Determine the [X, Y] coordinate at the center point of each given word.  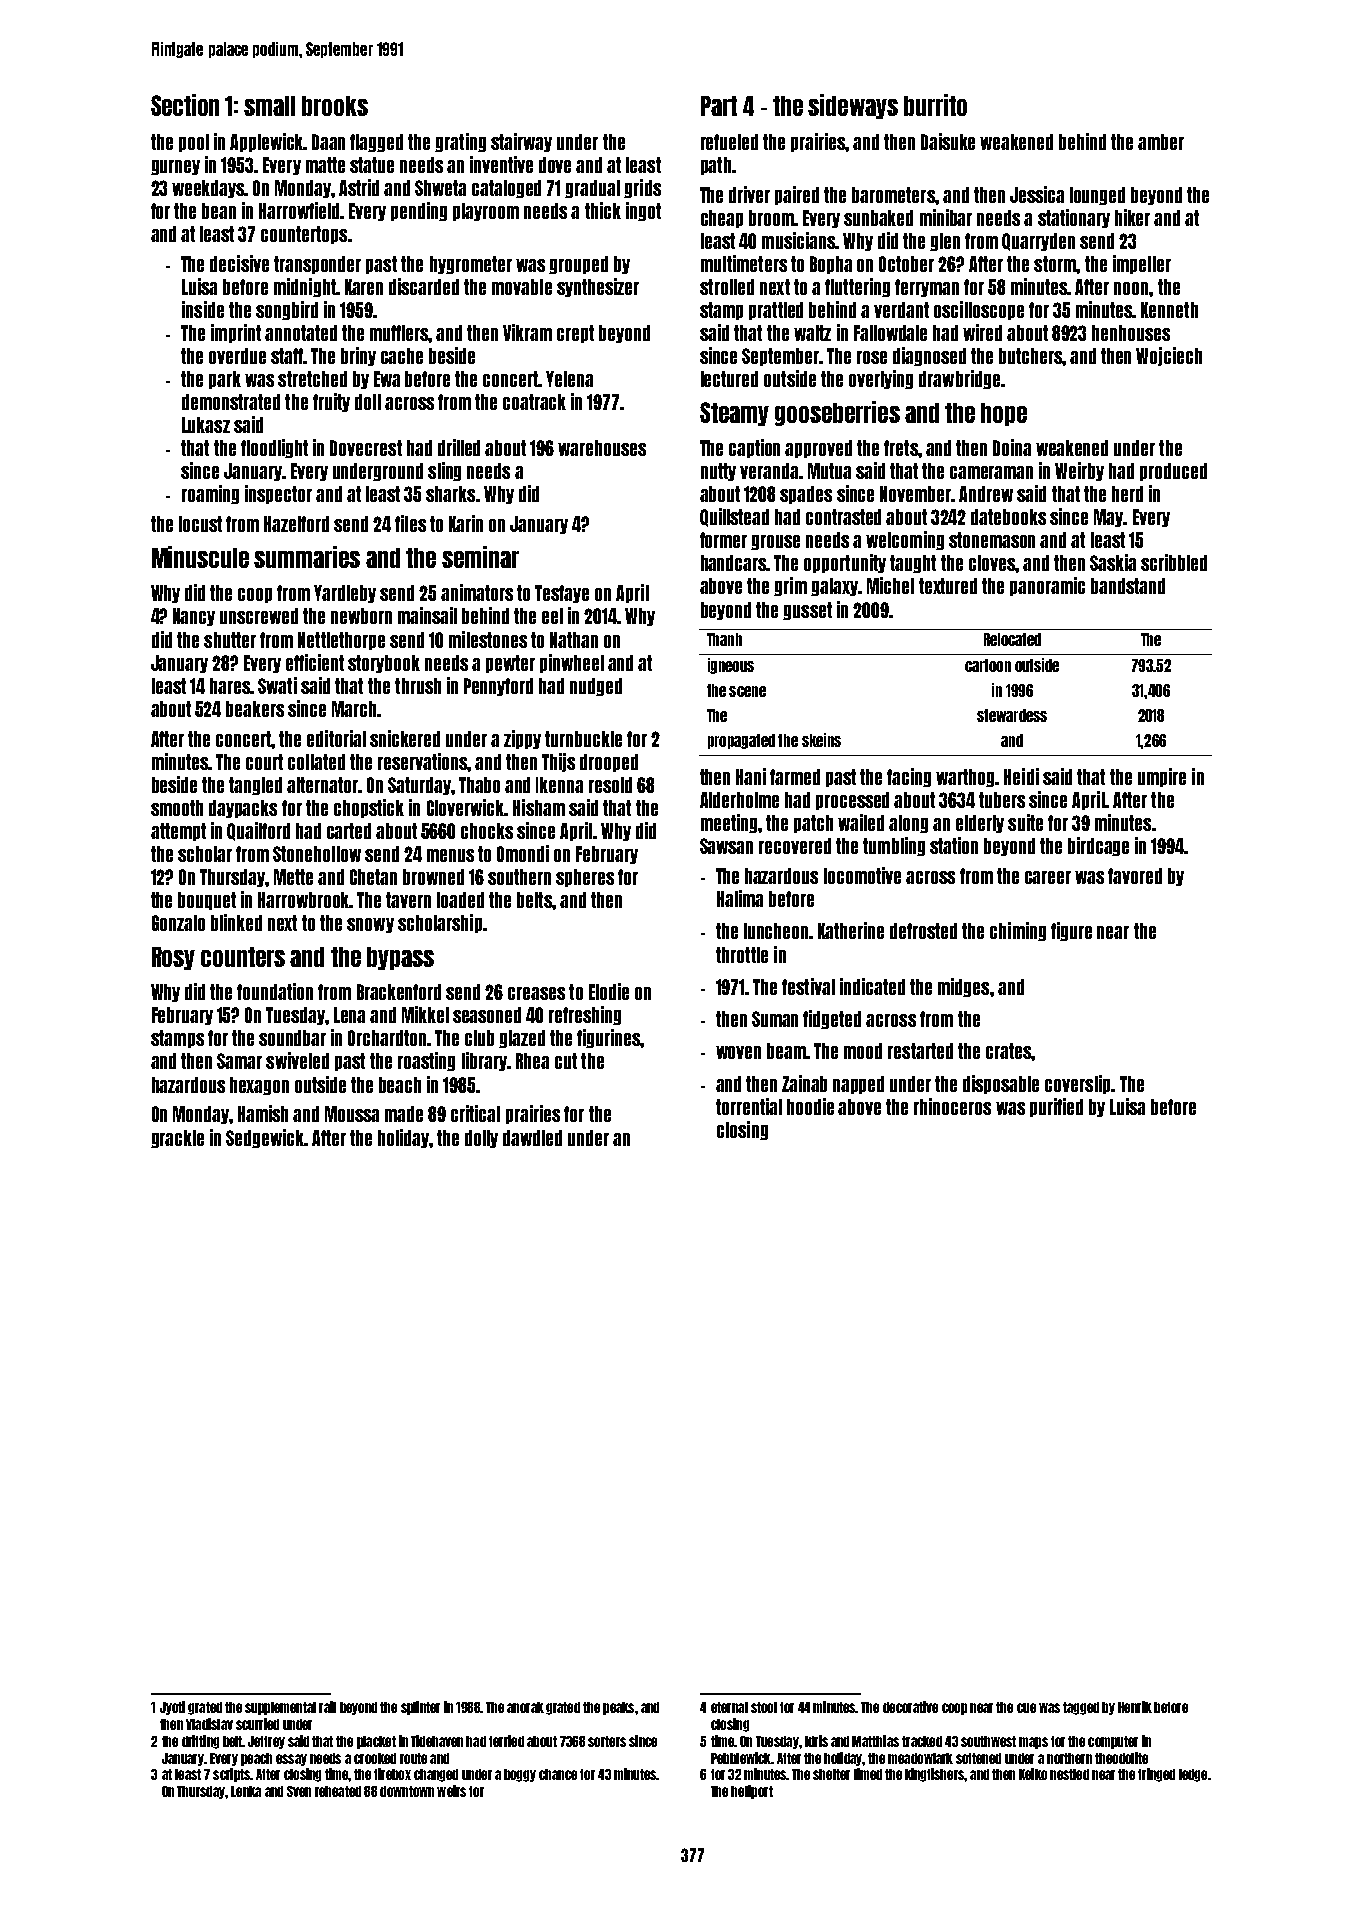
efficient [315, 662]
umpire [1162, 777]
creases [536, 993]
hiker [1132, 217]
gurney [175, 167]
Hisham [539, 807]
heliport [752, 1792]
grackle [177, 1139]
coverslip [1077, 1084]
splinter [420, 1708]
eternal [729, 1707]
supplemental [280, 1708]
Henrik [1135, 1707]
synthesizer [598, 287]
